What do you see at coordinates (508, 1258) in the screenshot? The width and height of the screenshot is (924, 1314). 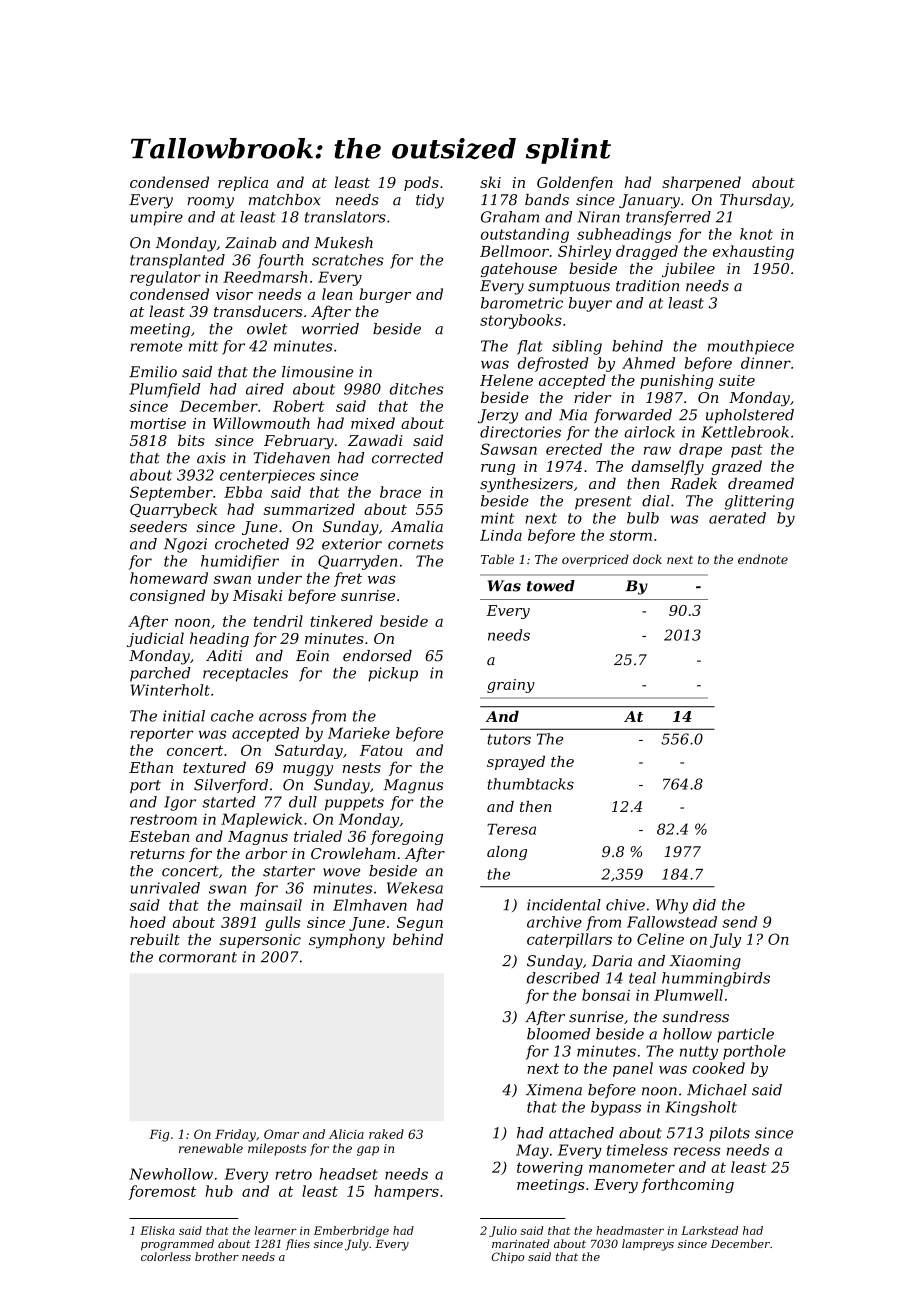 I see `Chipo` at bounding box center [508, 1258].
